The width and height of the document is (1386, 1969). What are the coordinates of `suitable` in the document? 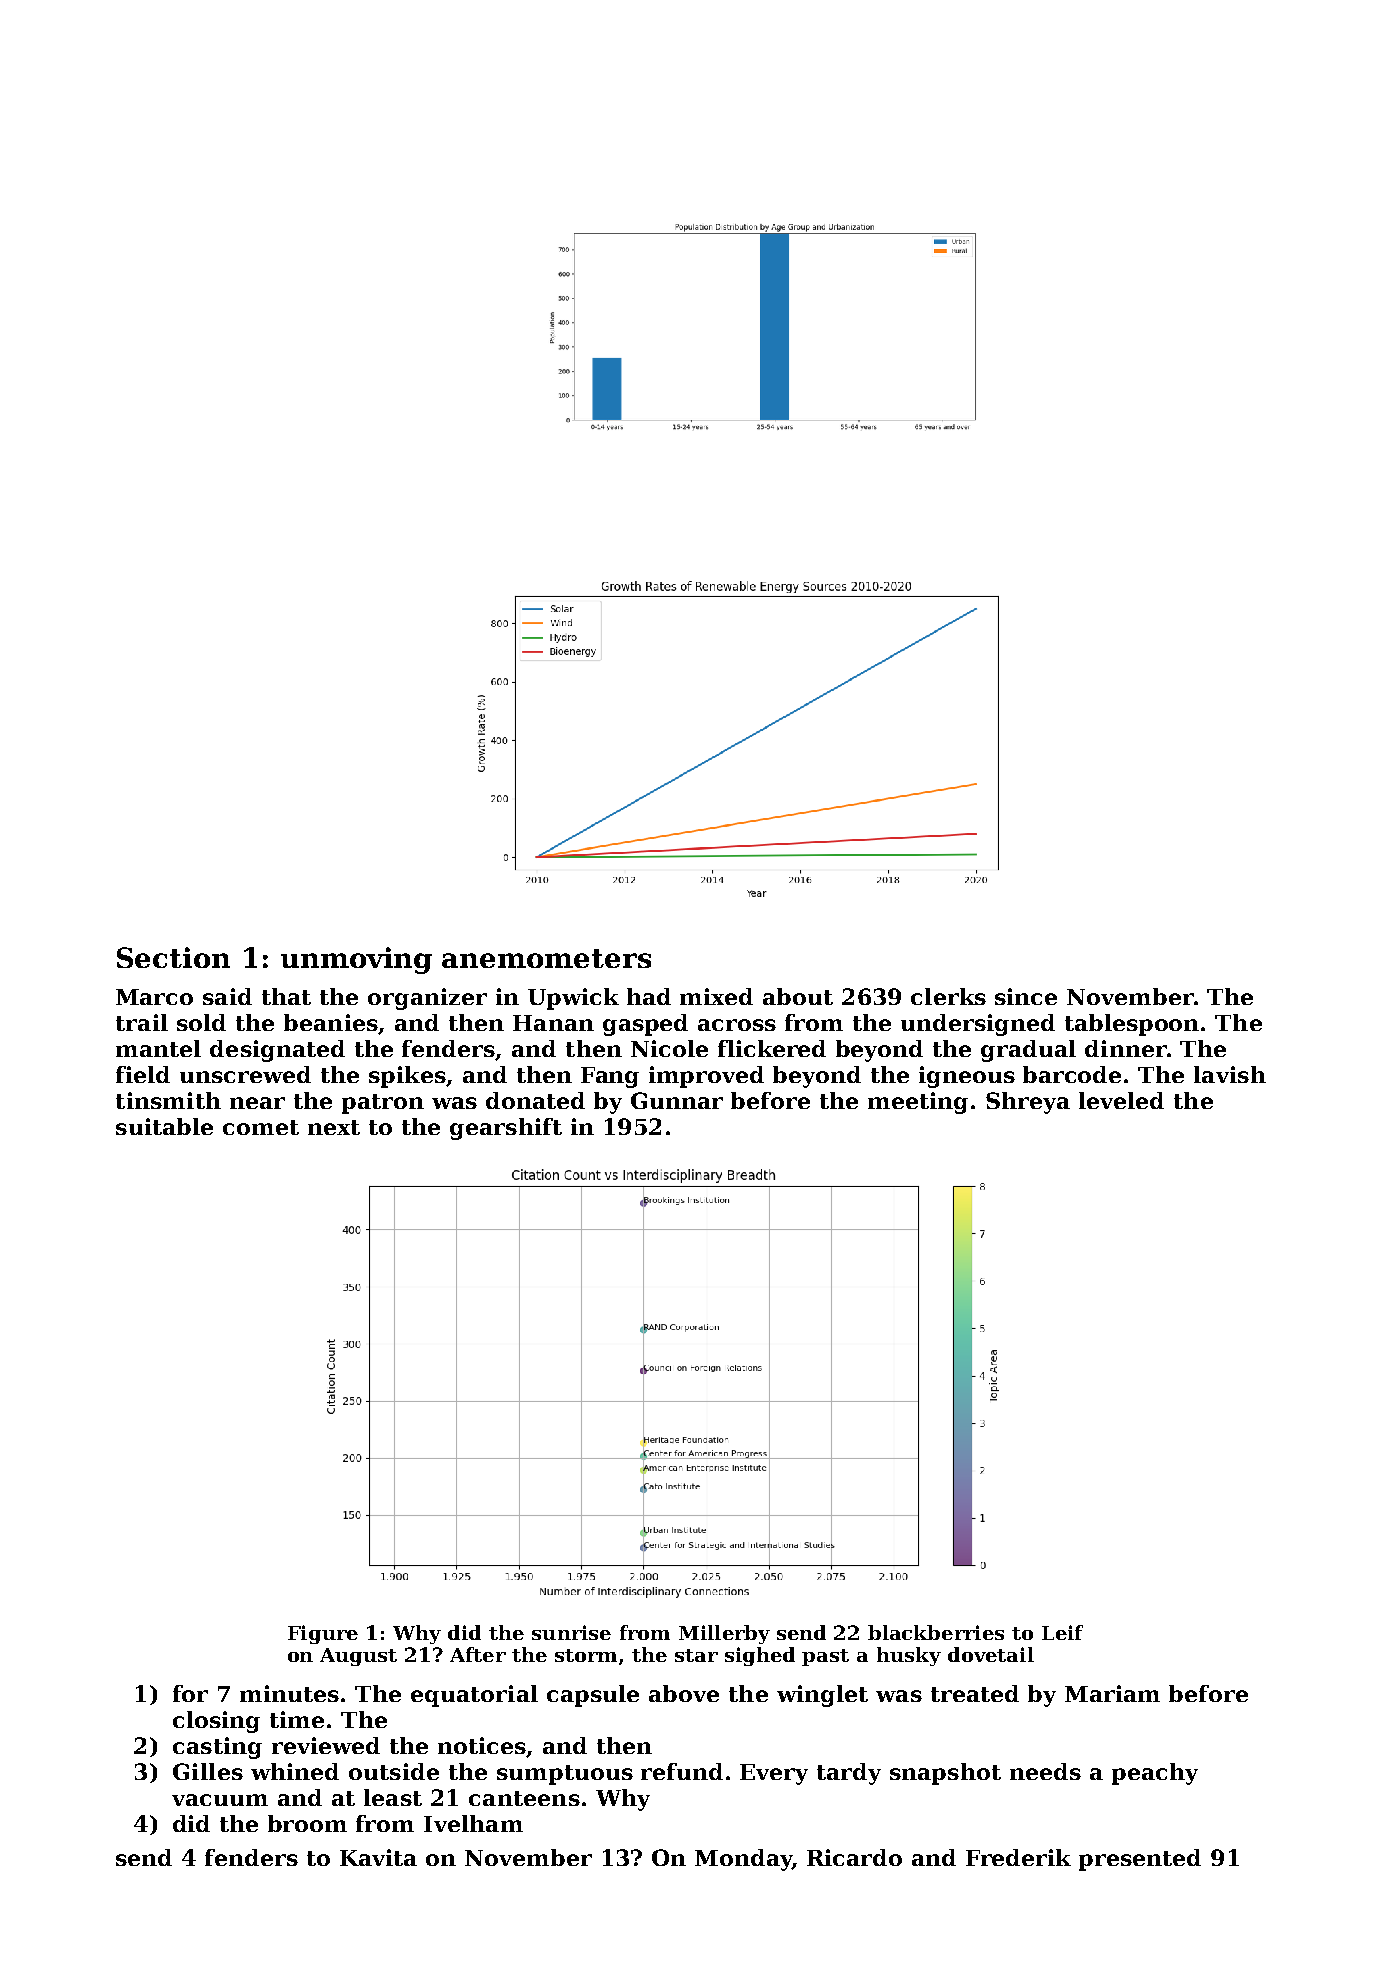 It's located at (164, 1126).
